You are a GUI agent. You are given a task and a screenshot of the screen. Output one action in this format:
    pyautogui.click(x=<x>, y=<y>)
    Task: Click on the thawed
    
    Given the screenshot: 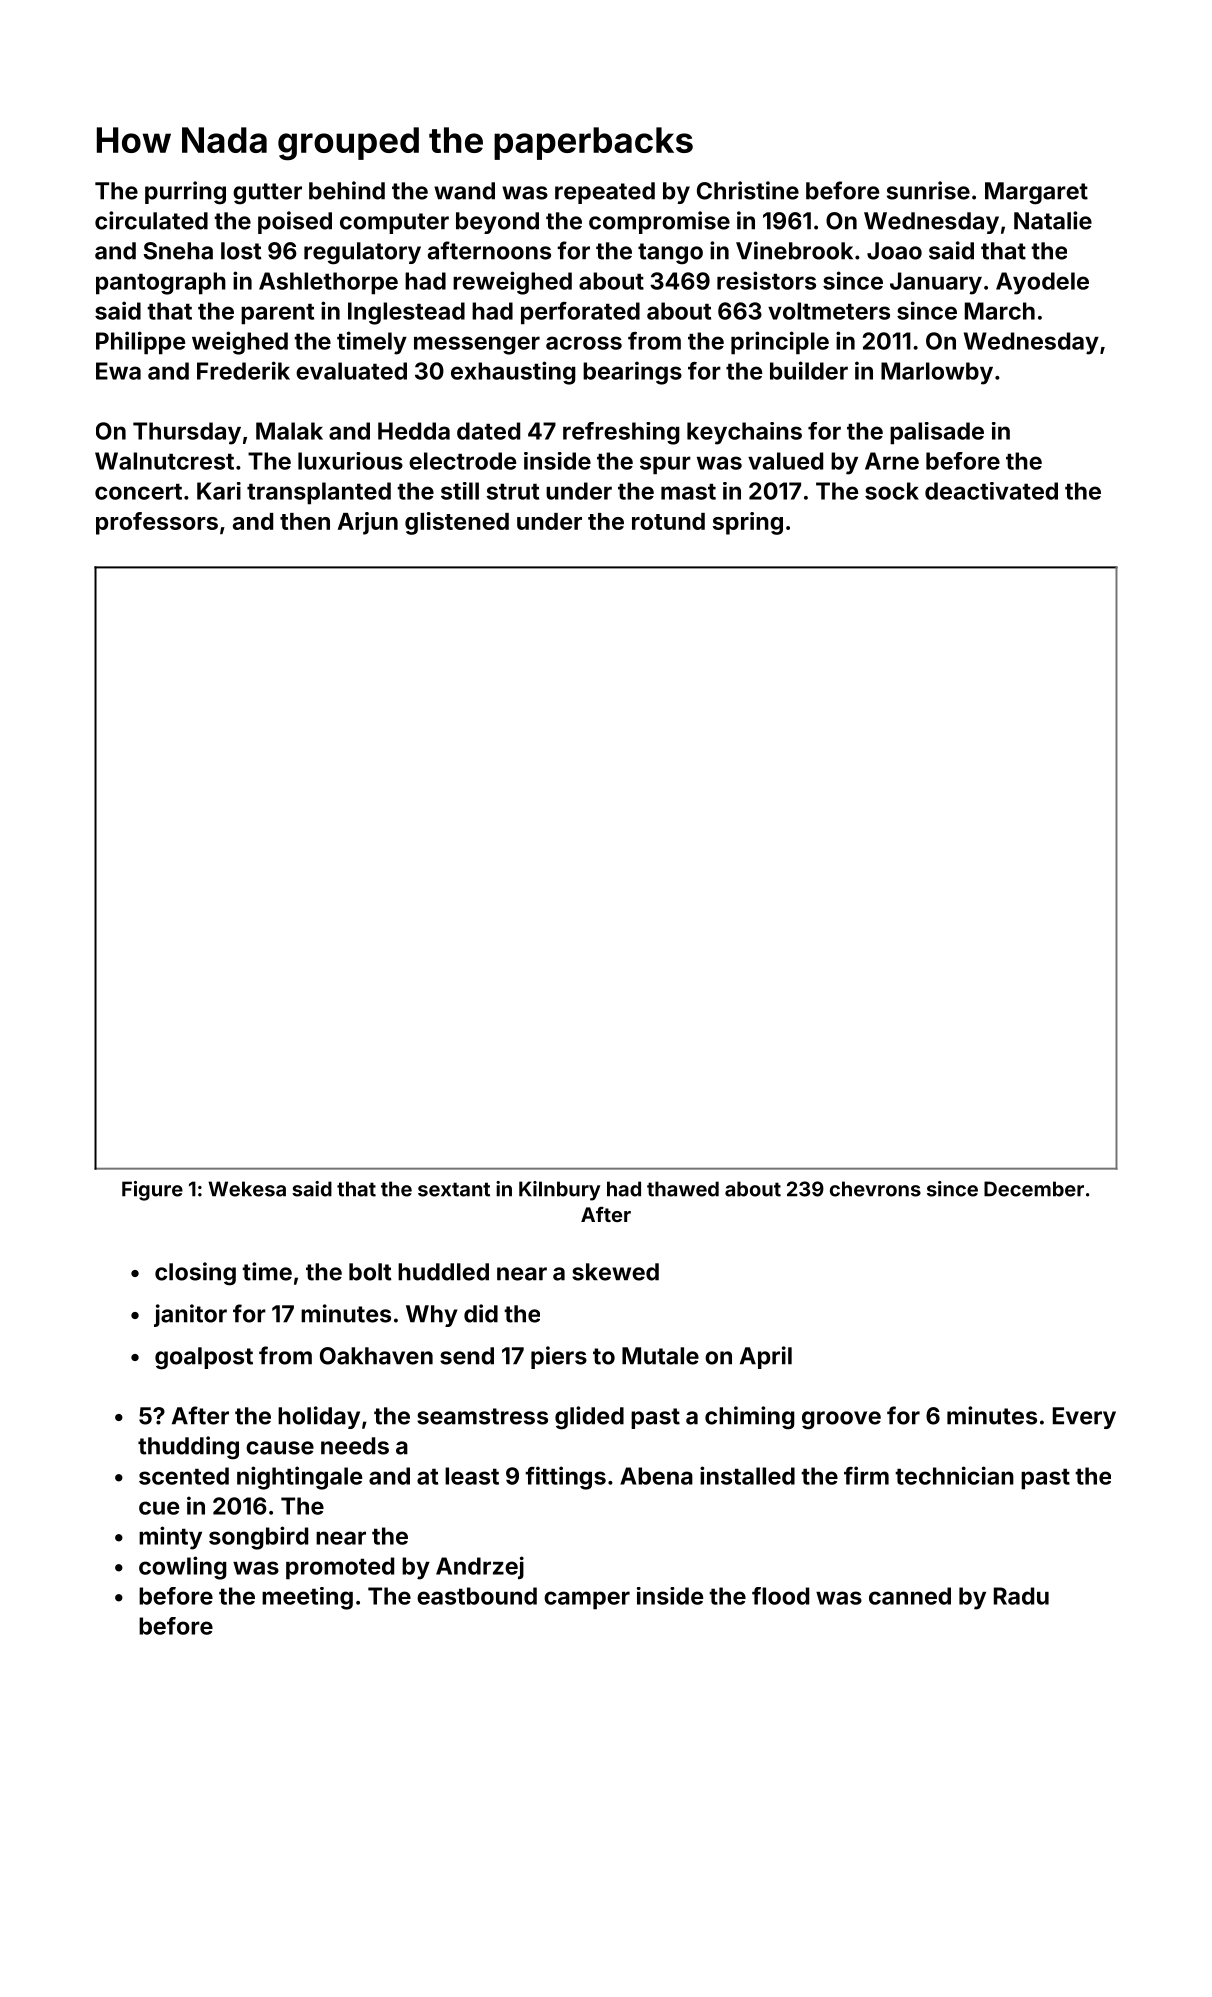 What is the action you would take?
    pyautogui.click(x=683, y=1189)
